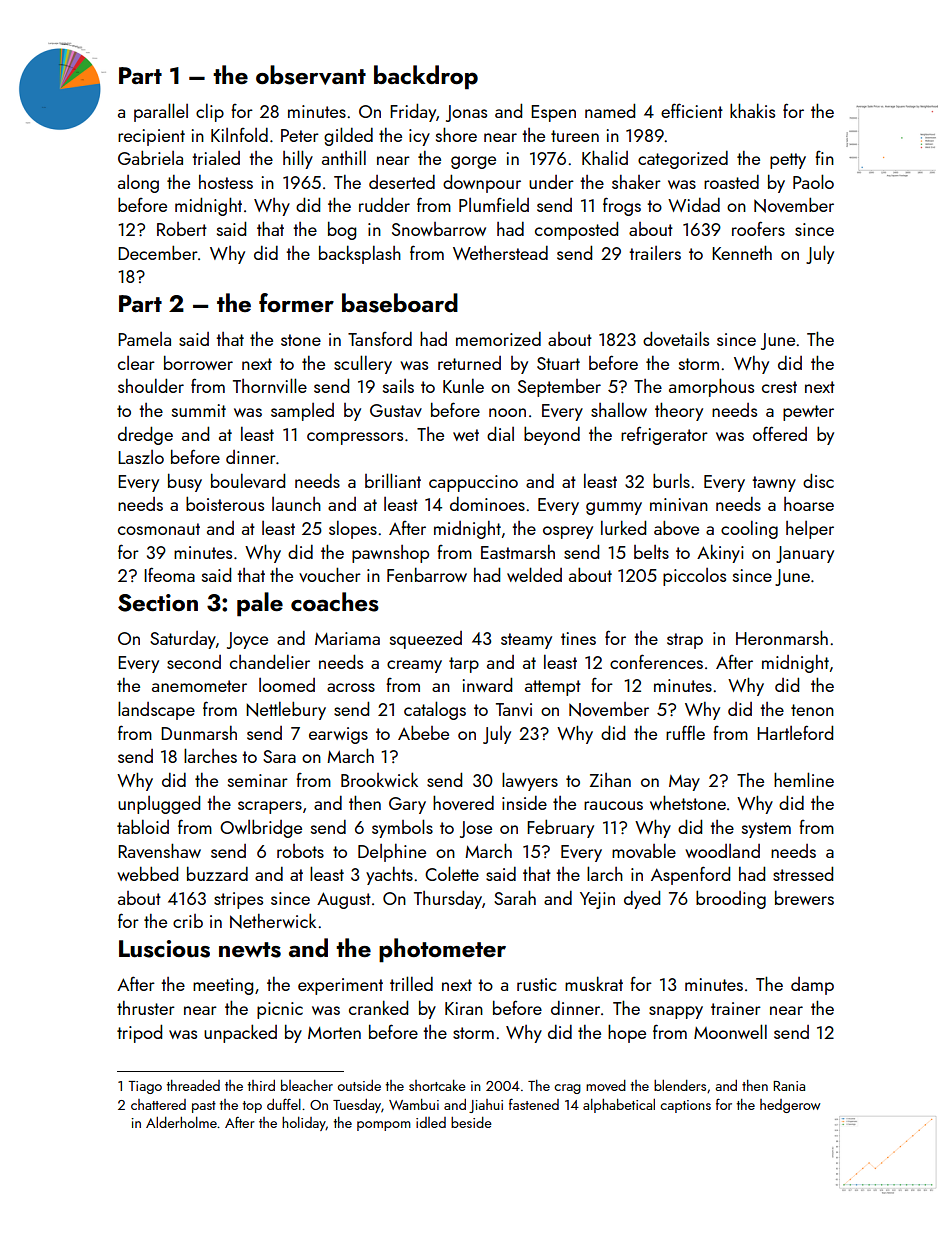  Describe the element at coordinates (304, 1124) in the document. I see `holiday` at that location.
